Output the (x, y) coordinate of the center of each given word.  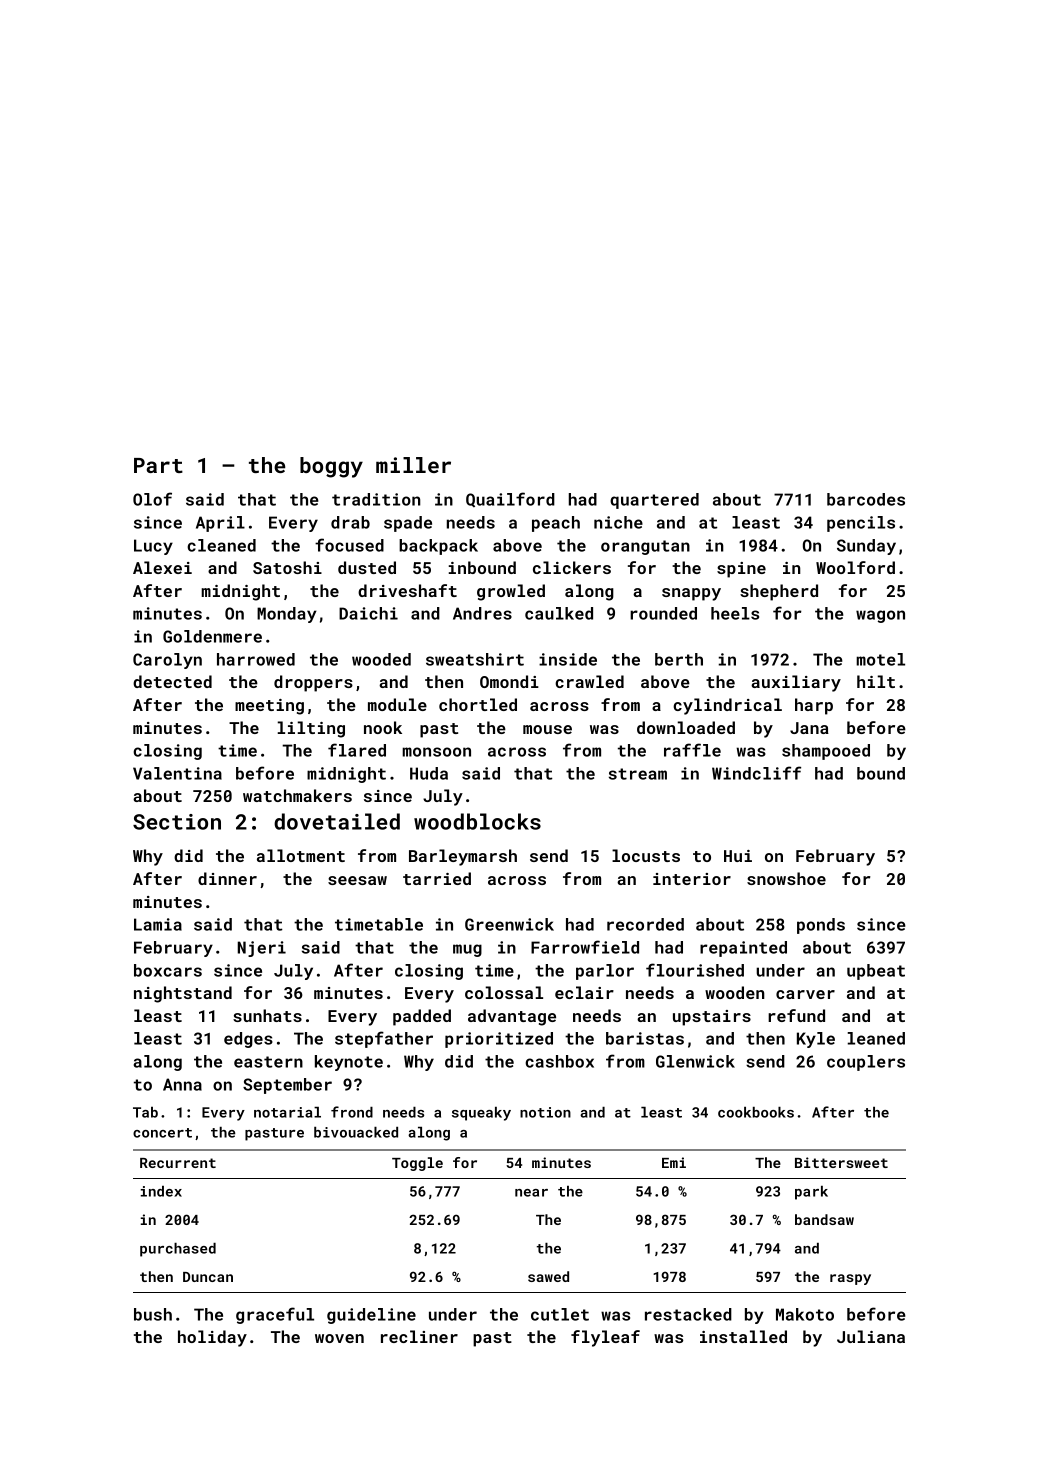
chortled (478, 704)
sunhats (267, 1015)
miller (413, 465)
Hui (738, 856)
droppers (313, 683)
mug (467, 950)
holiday (212, 1338)
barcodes (866, 499)
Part (158, 465)
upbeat (876, 972)
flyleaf (605, 1338)
